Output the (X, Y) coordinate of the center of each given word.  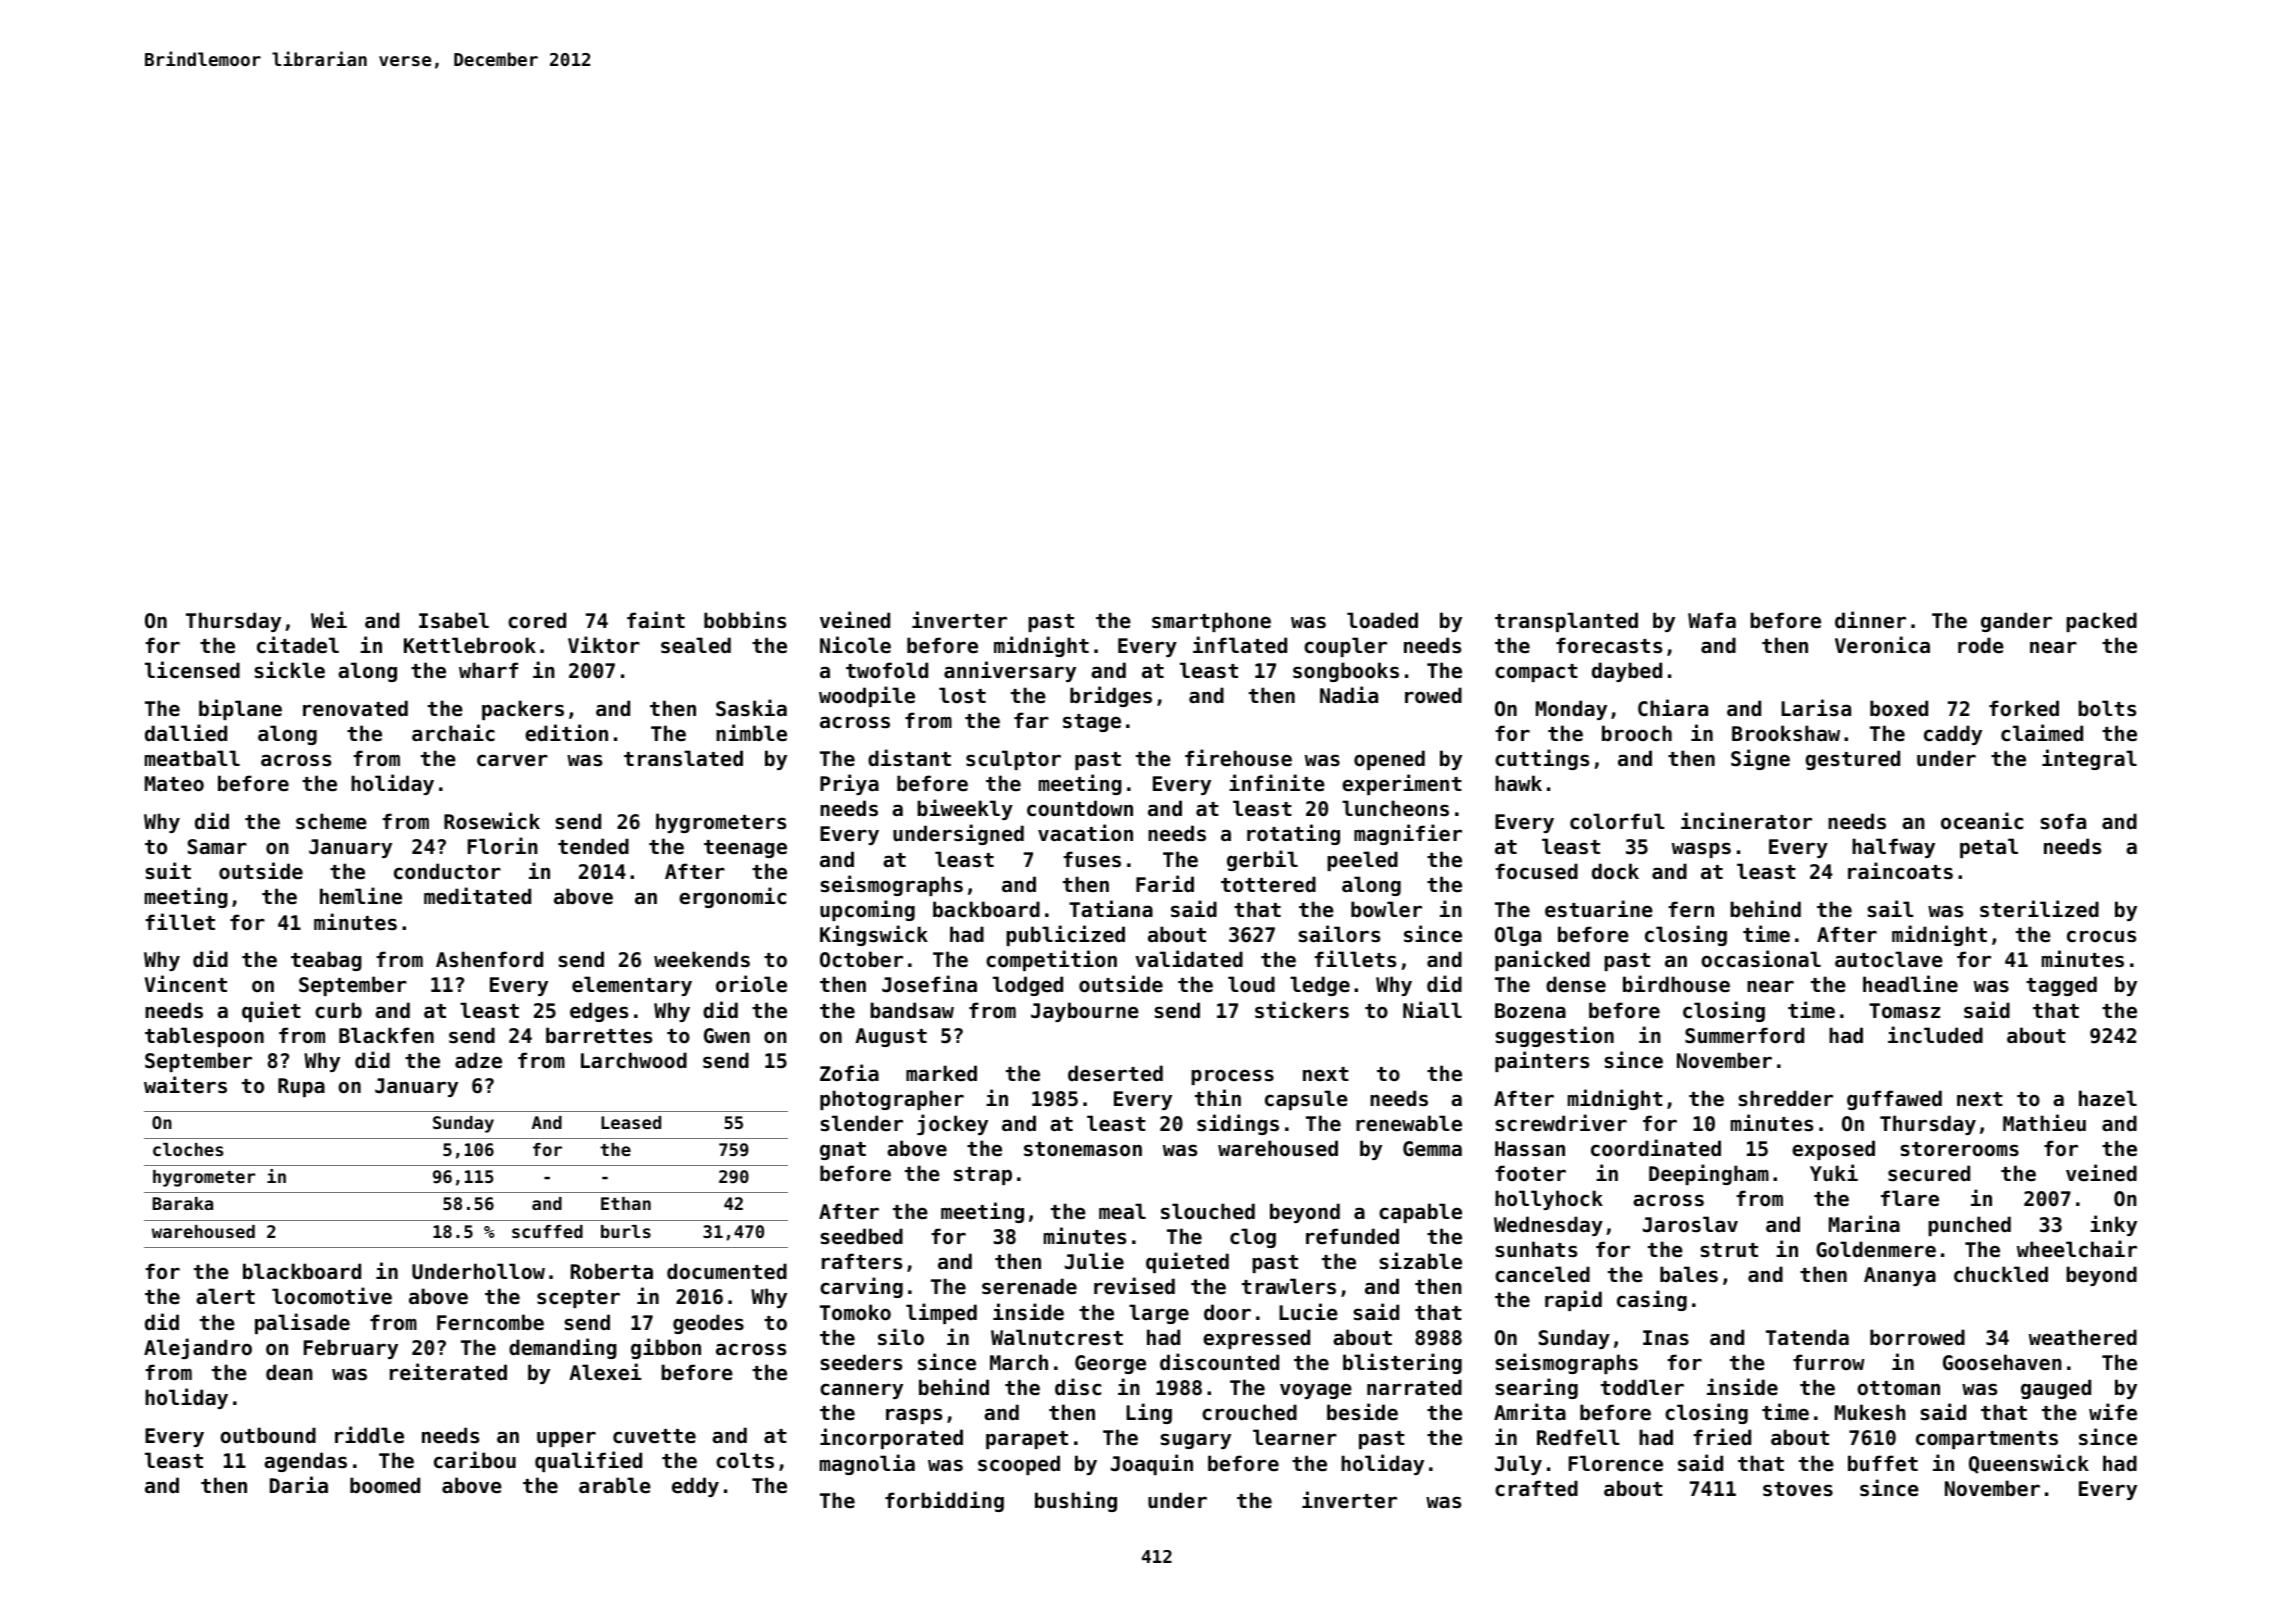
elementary (632, 986)
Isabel (454, 620)
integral (2089, 759)
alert (225, 1296)
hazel (2108, 1098)
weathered (2083, 1337)
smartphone (1211, 622)
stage (1092, 723)
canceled (1542, 1274)
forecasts (1609, 645)
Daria (299, 1484)
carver (512, 760)
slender (862, 1123)
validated (1189, 959)
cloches (188, 1149)
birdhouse (1676, 984)
